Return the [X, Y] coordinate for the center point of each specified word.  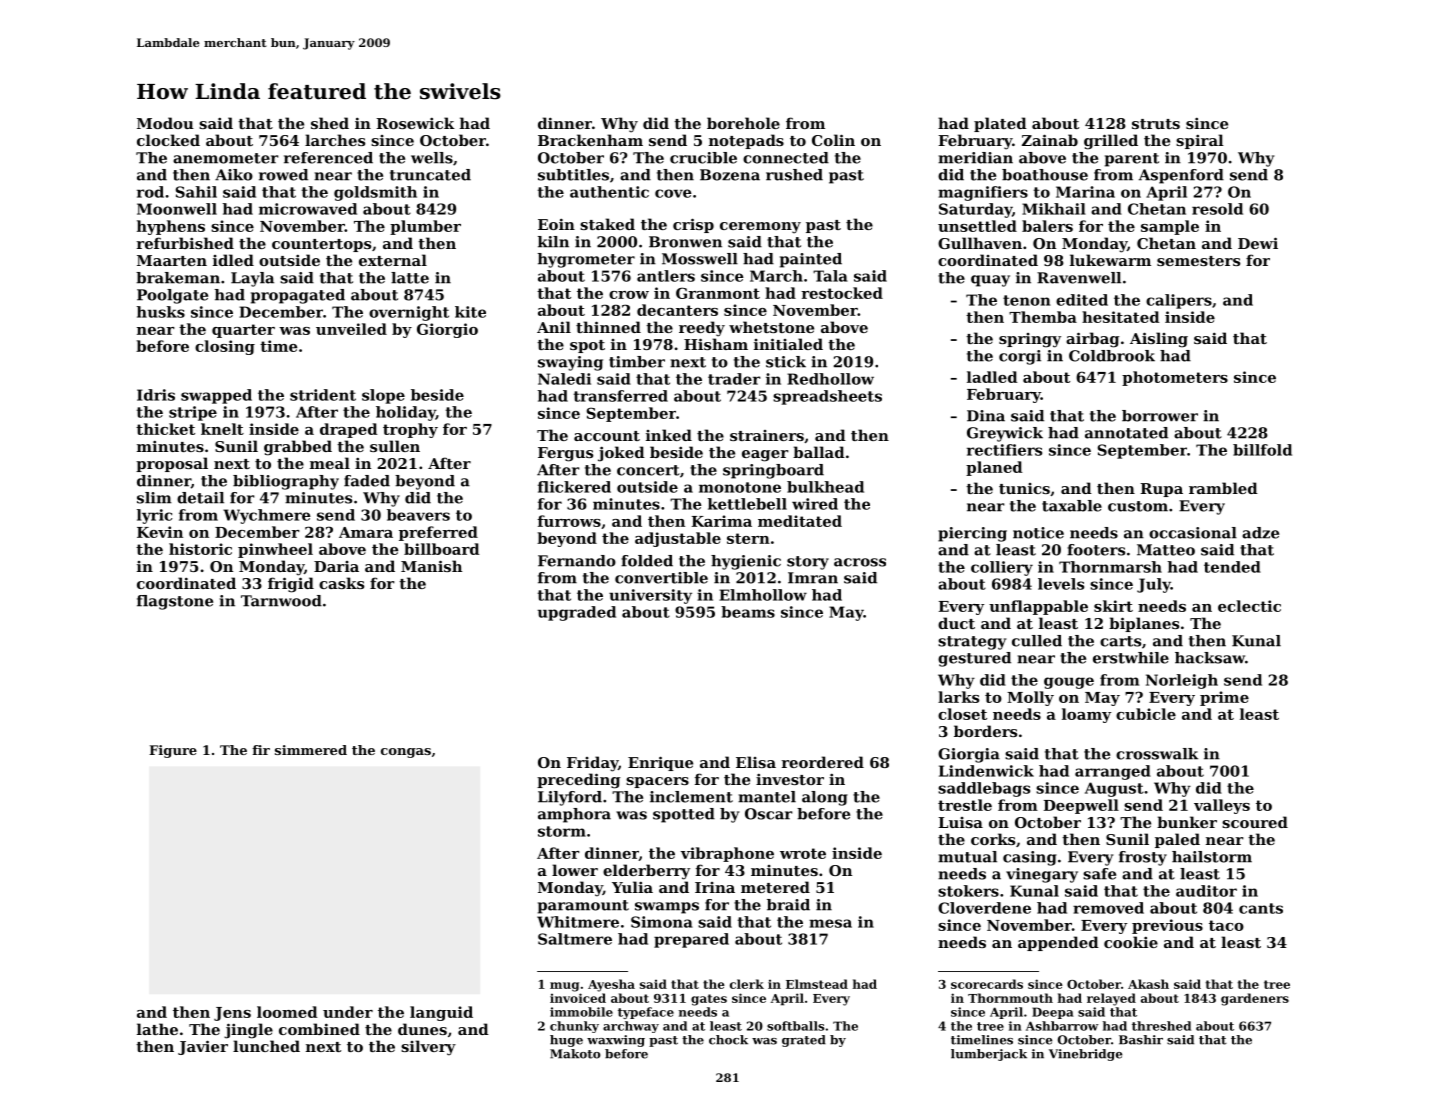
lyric [154, 516]
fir [261, 750]
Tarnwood [281, 601]
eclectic [1249, 606]
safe [1099, 874]
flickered [574, 487]
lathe [157, 1029]
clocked [168, 140]
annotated [1126, 433]
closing [225, 347]
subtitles [573, 175]
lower [575, 870]
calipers [1179, 301]
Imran [813, 578]
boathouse [1045, 175]
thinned [608, 327]
